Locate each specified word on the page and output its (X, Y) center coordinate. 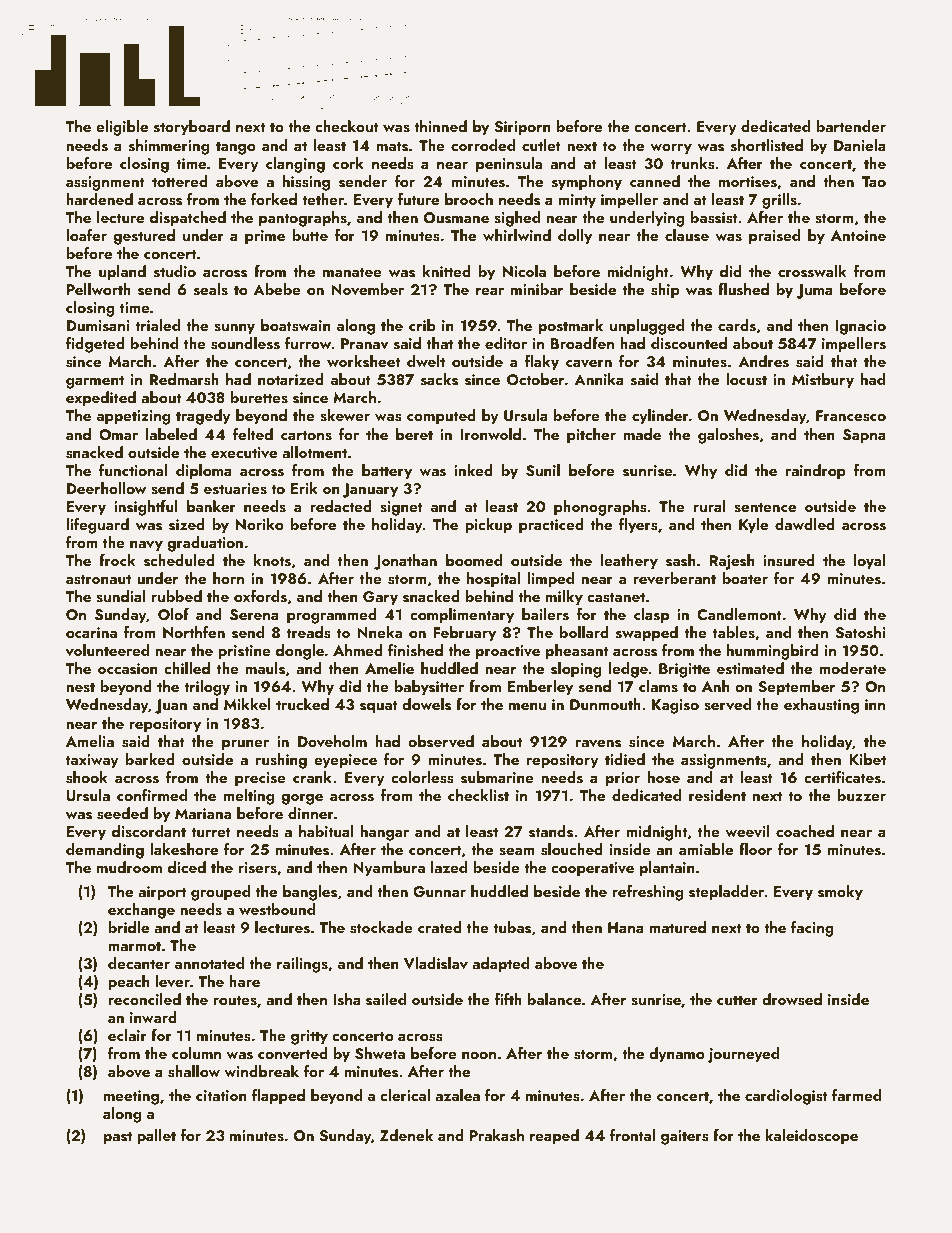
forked (274, 199)
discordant (149, 831)
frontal (632, 1135)
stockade (381, 927)
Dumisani (98, 326)
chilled (187, 668)
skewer (345, 415)
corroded (483, 145)
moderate (852, 668)
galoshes (728, 436)
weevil (747, 831)
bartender (851, 126)
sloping (576, 670)
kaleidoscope (811, 1137)
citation (221, 1095)
